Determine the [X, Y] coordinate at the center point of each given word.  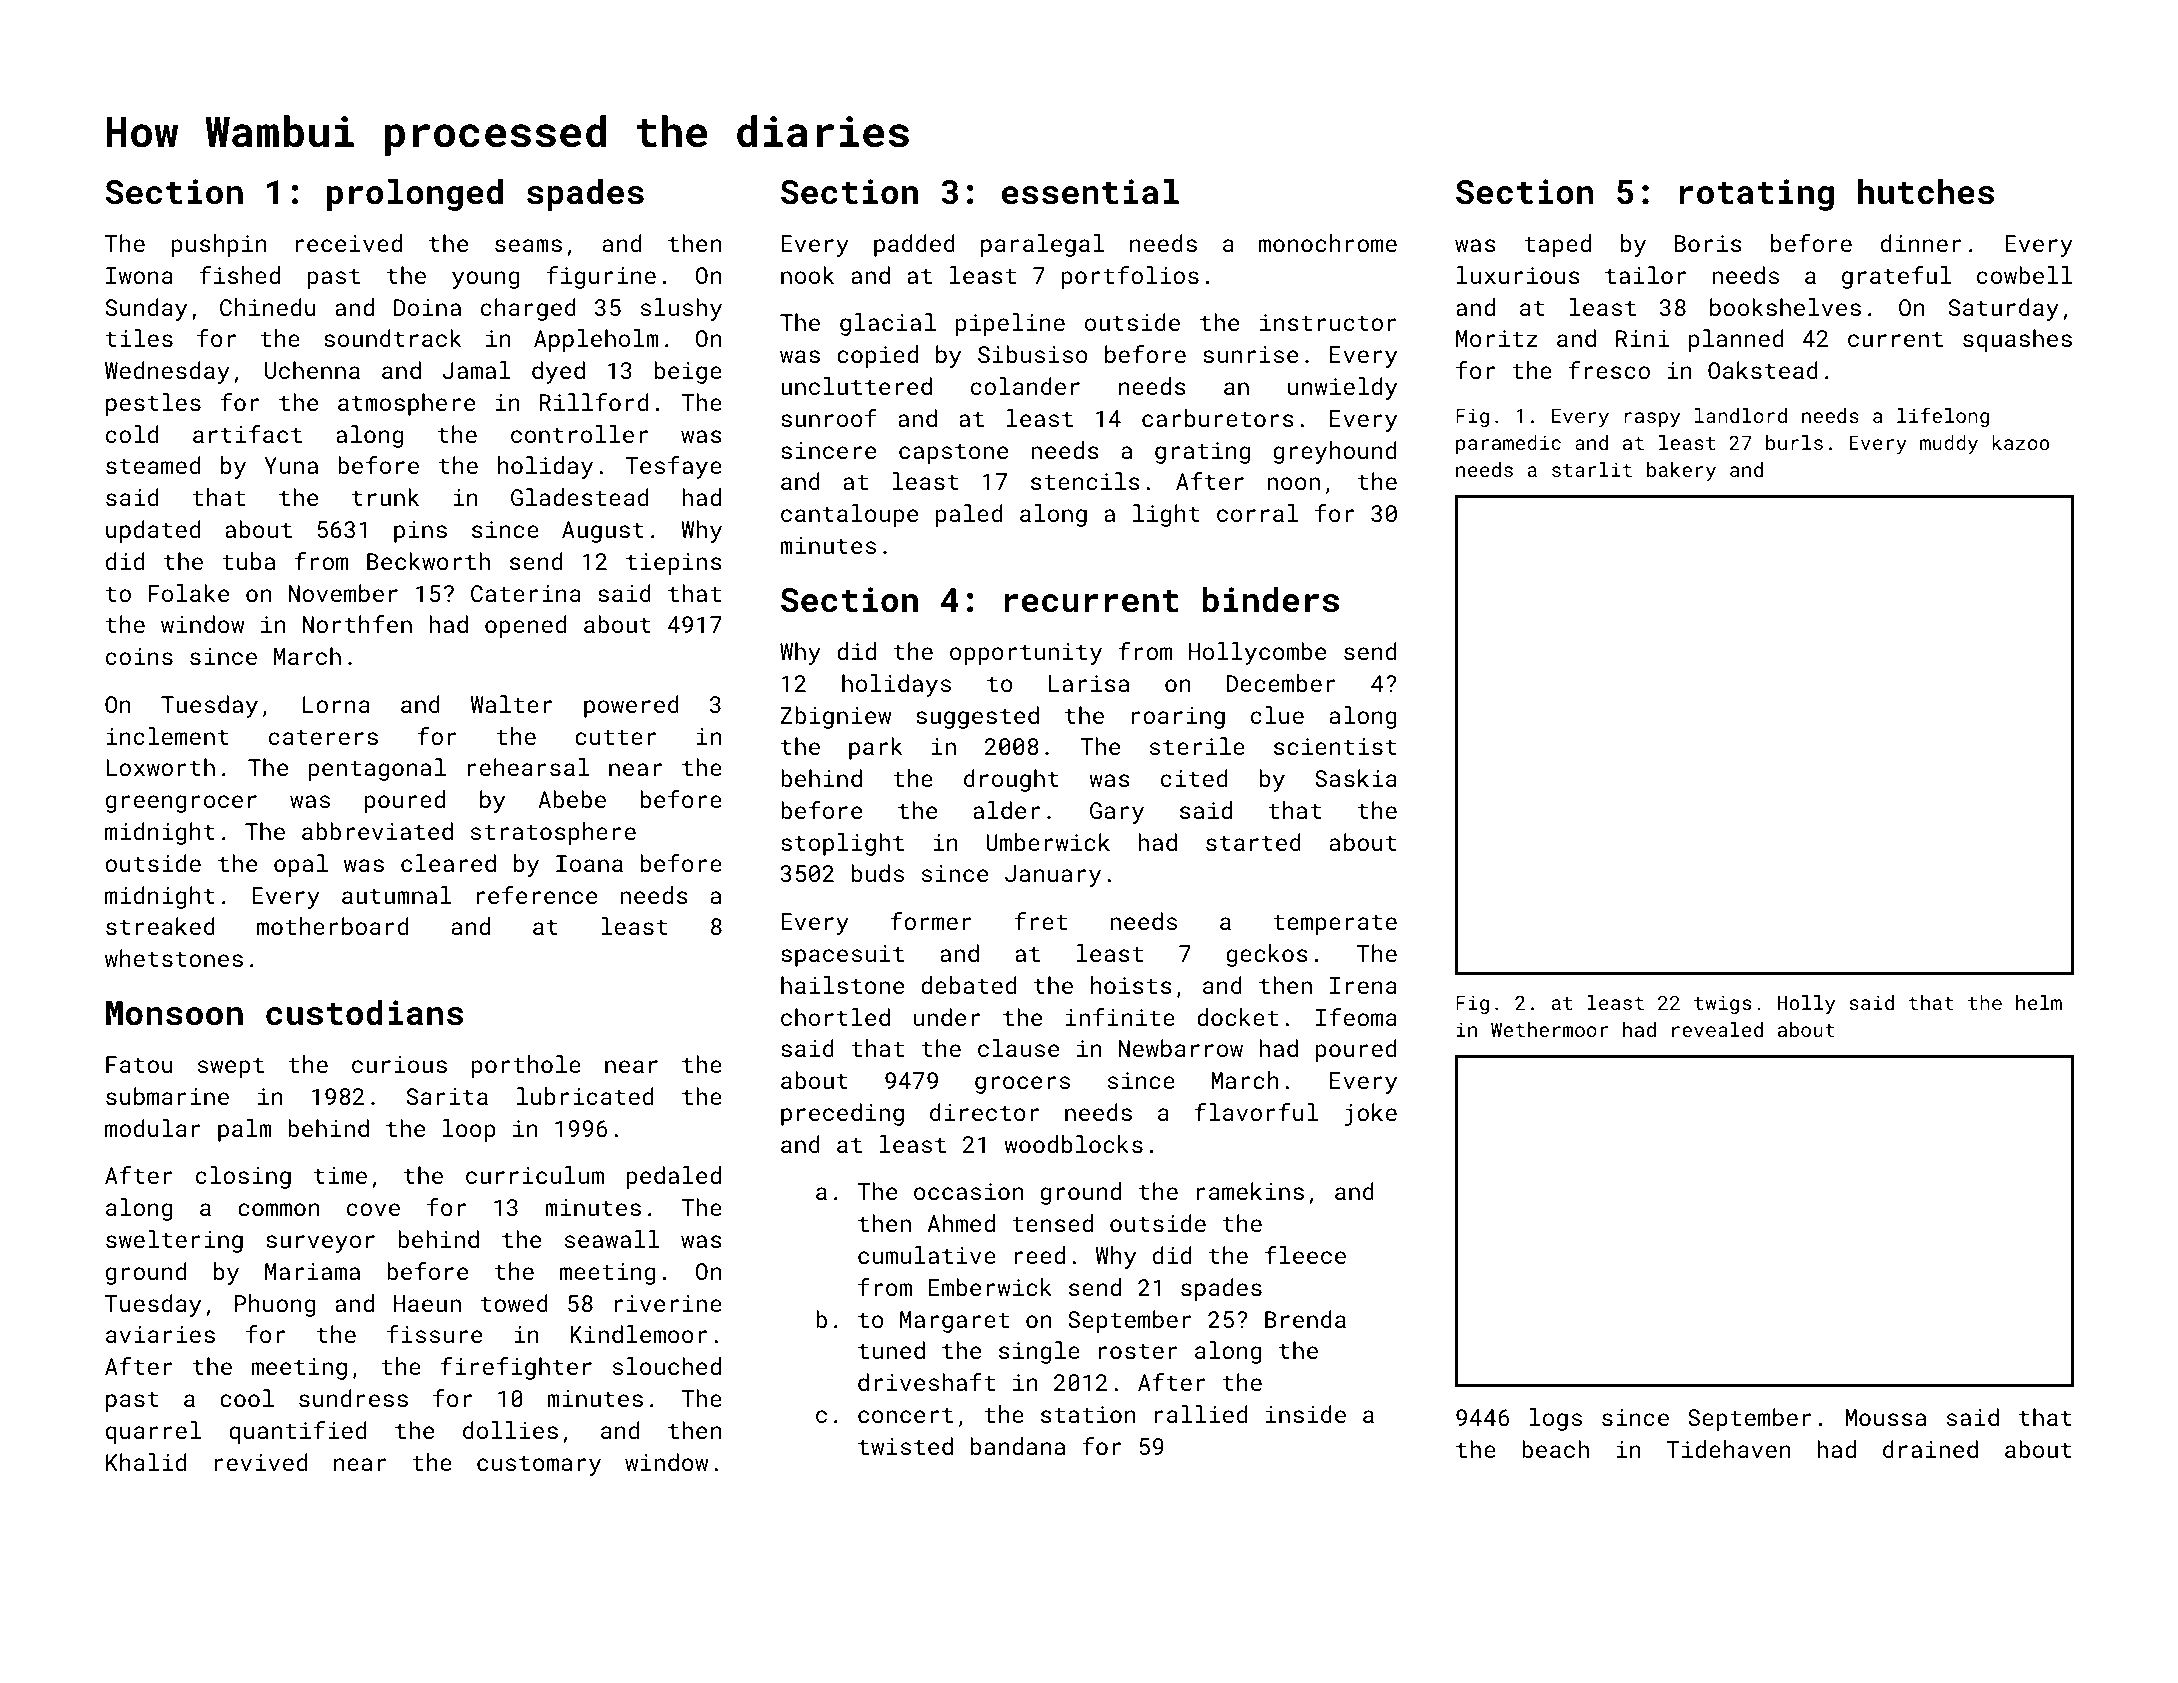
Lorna [336, 704]
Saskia [1356, 778]
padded [914, 245]
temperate [1335, 924]
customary [539, 1465]
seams [528, 245]
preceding [842, 1114]
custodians [364, 1013]
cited [1194, 778]
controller [579, 434]
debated [968, 985]
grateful [1896, 277]
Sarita [447, 1096]
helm [2039, 1002]
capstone [953, 453]
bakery [1681, 471]
